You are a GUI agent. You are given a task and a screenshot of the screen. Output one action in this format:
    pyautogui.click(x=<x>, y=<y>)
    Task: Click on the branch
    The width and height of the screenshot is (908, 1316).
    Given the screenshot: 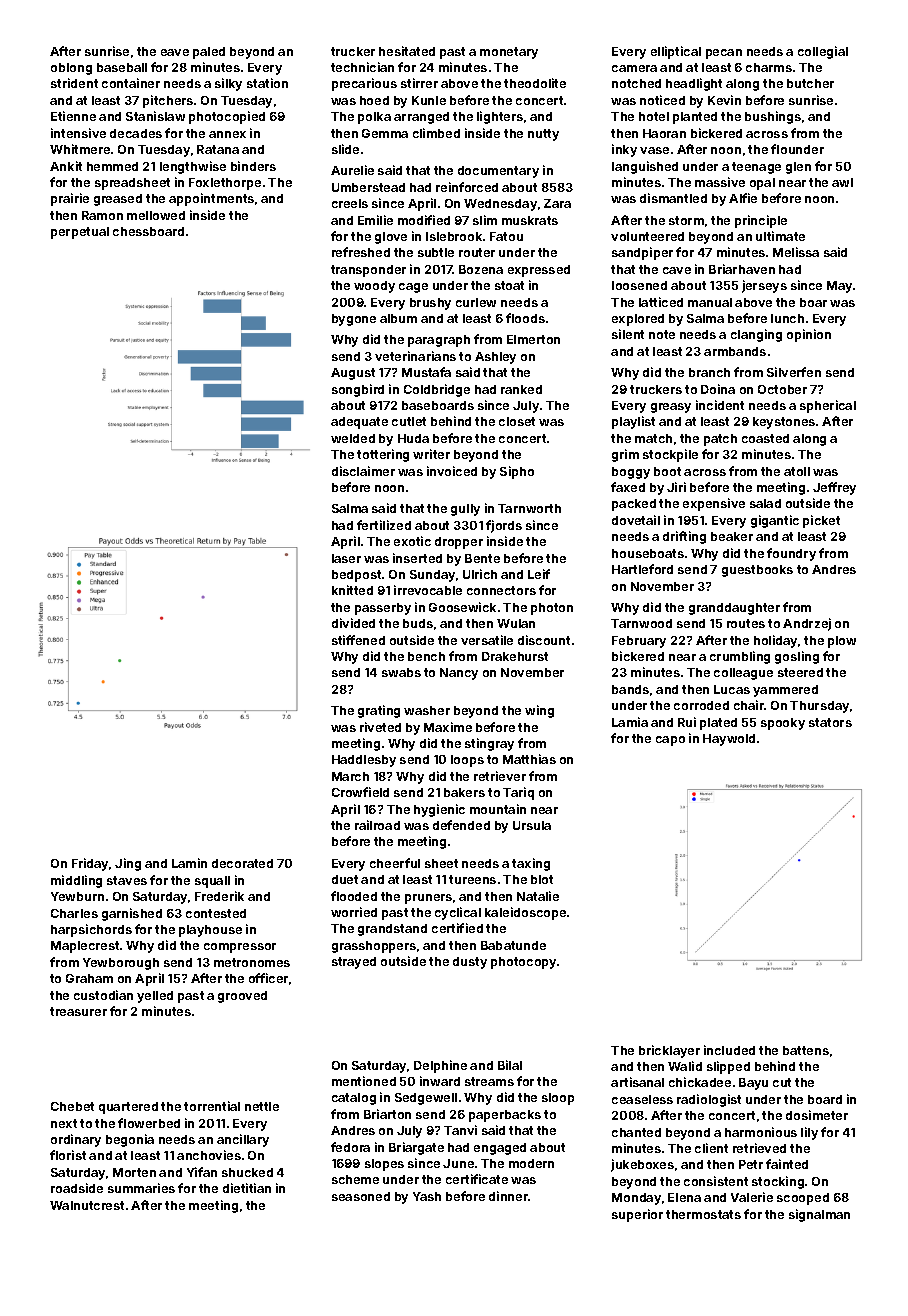 What is the action you would take?
    pyautogui.click(x=709, y=372)
